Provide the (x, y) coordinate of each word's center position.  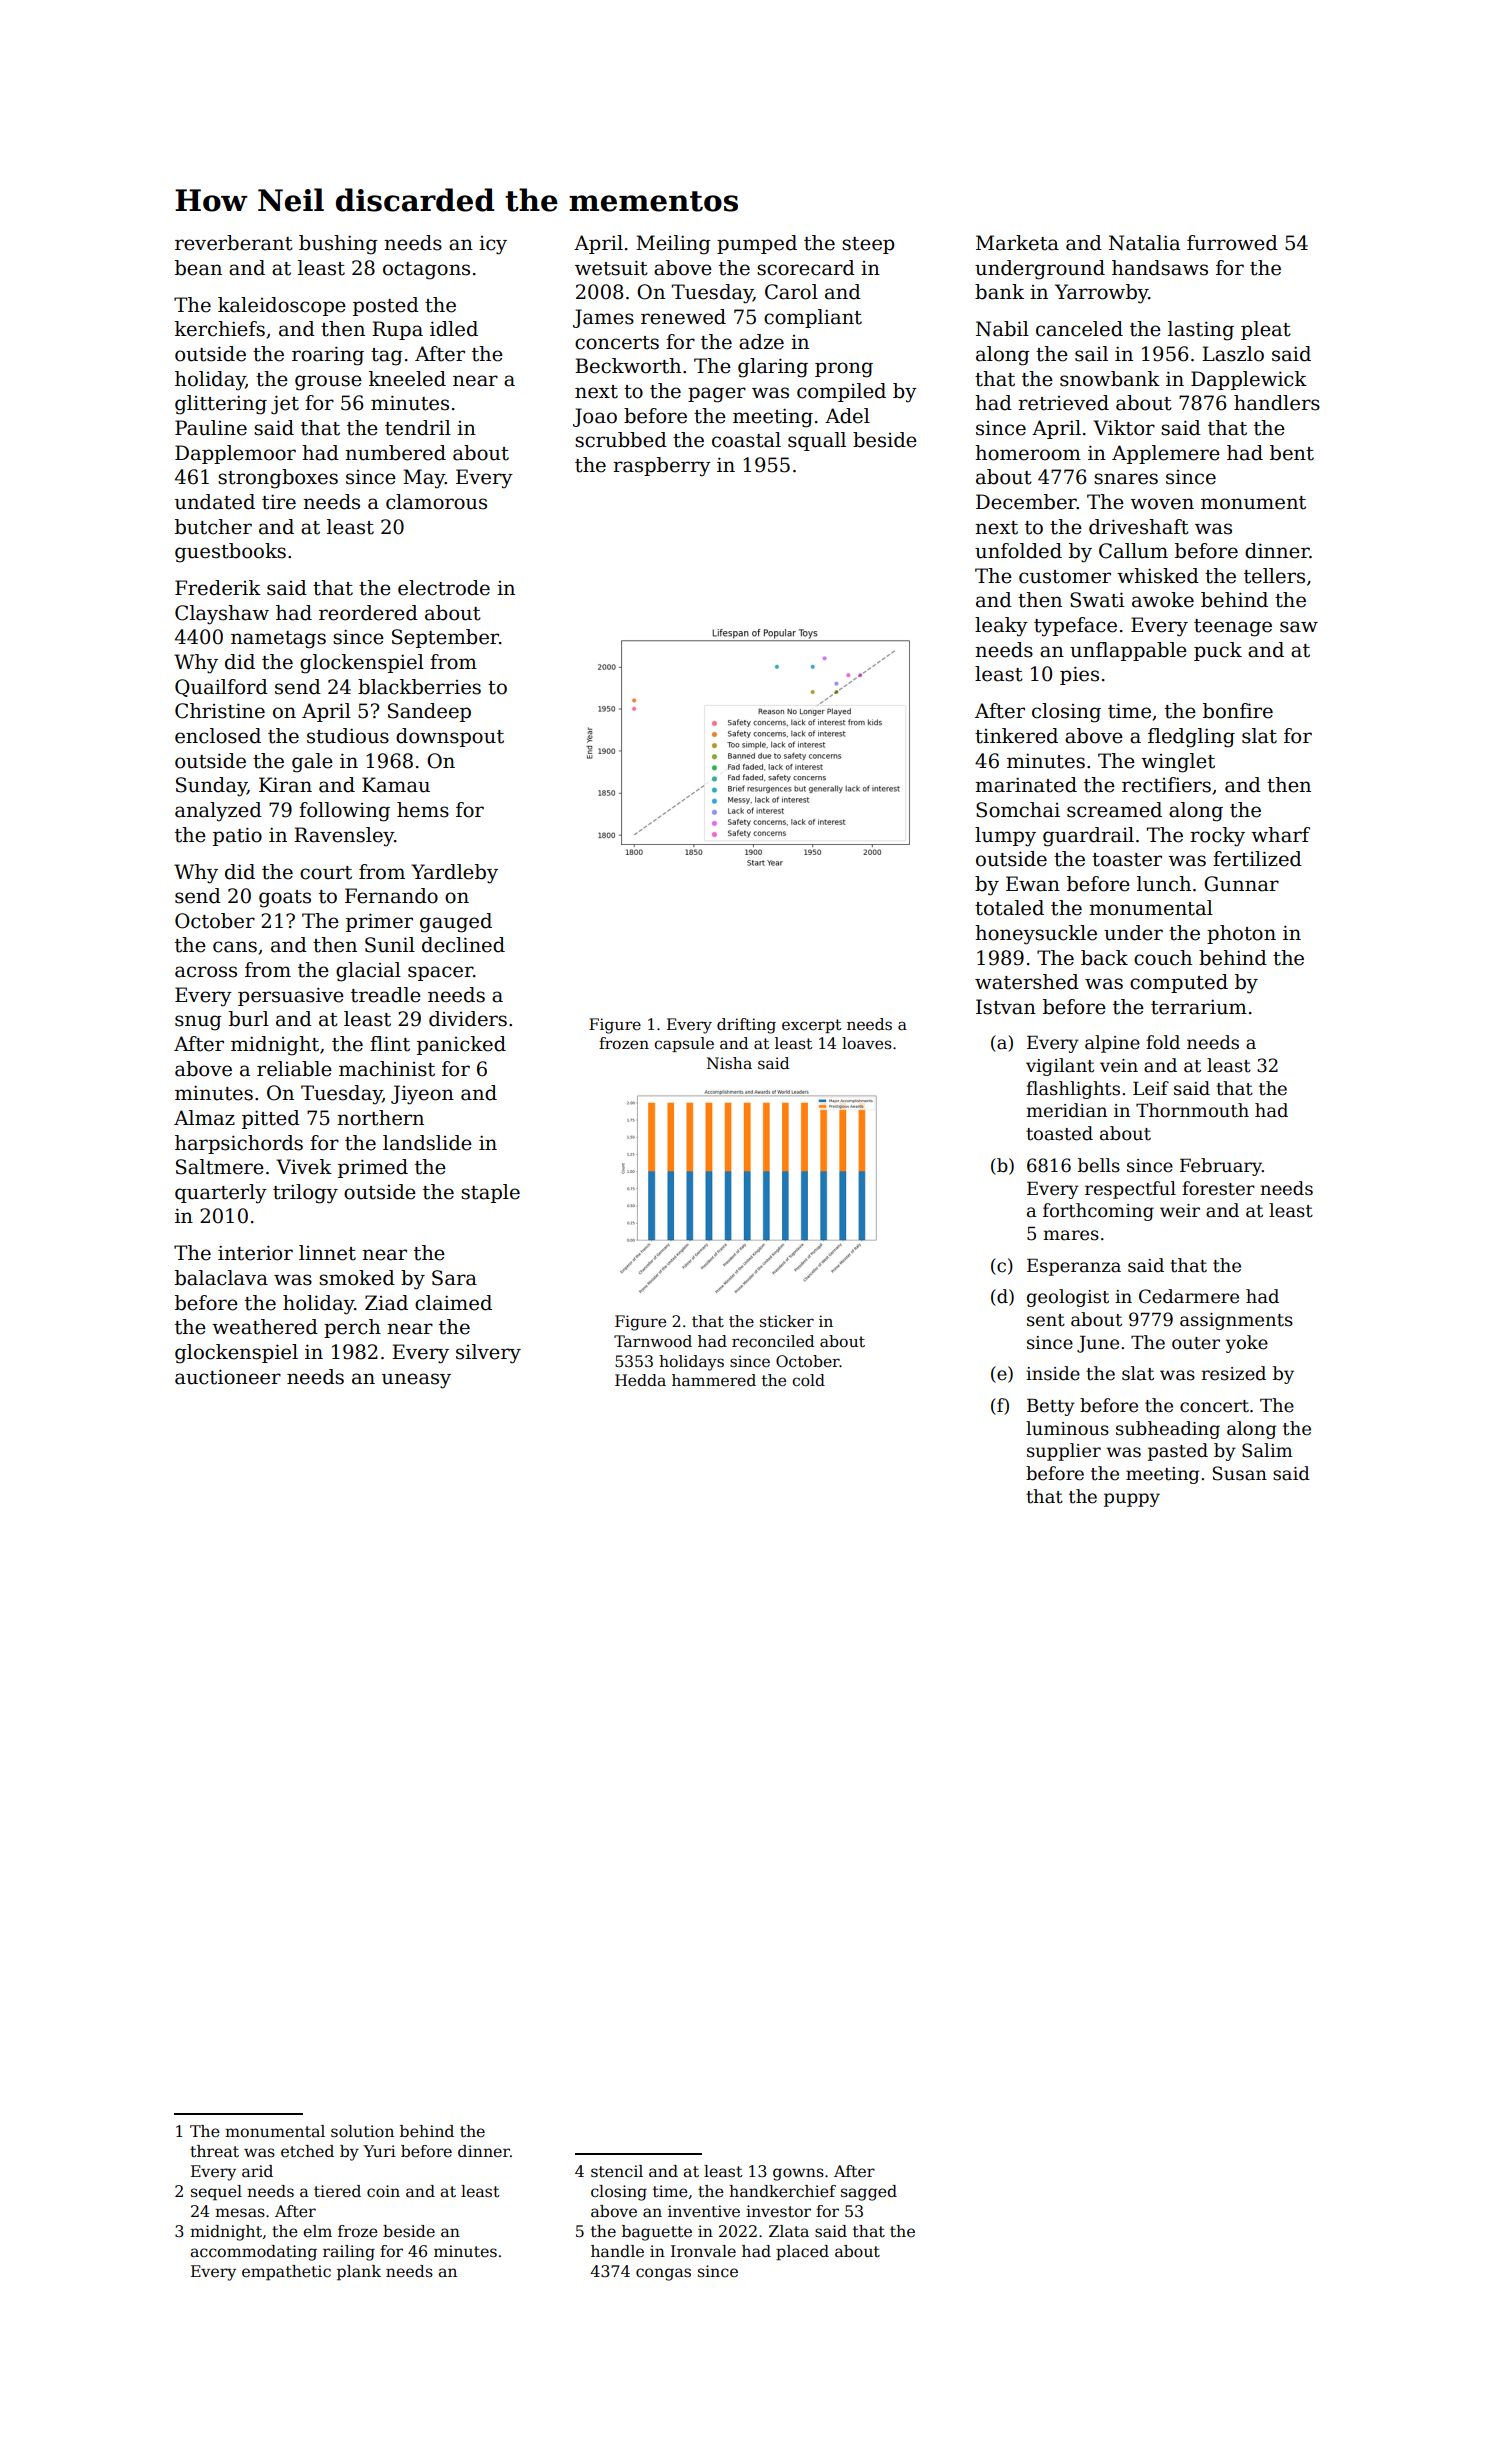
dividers (468, 1019)
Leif (1151, 1088)
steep (868, 245)
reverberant (234, 243)
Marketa (1017, 243)
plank (359, 2273)
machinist (387, 1069)
